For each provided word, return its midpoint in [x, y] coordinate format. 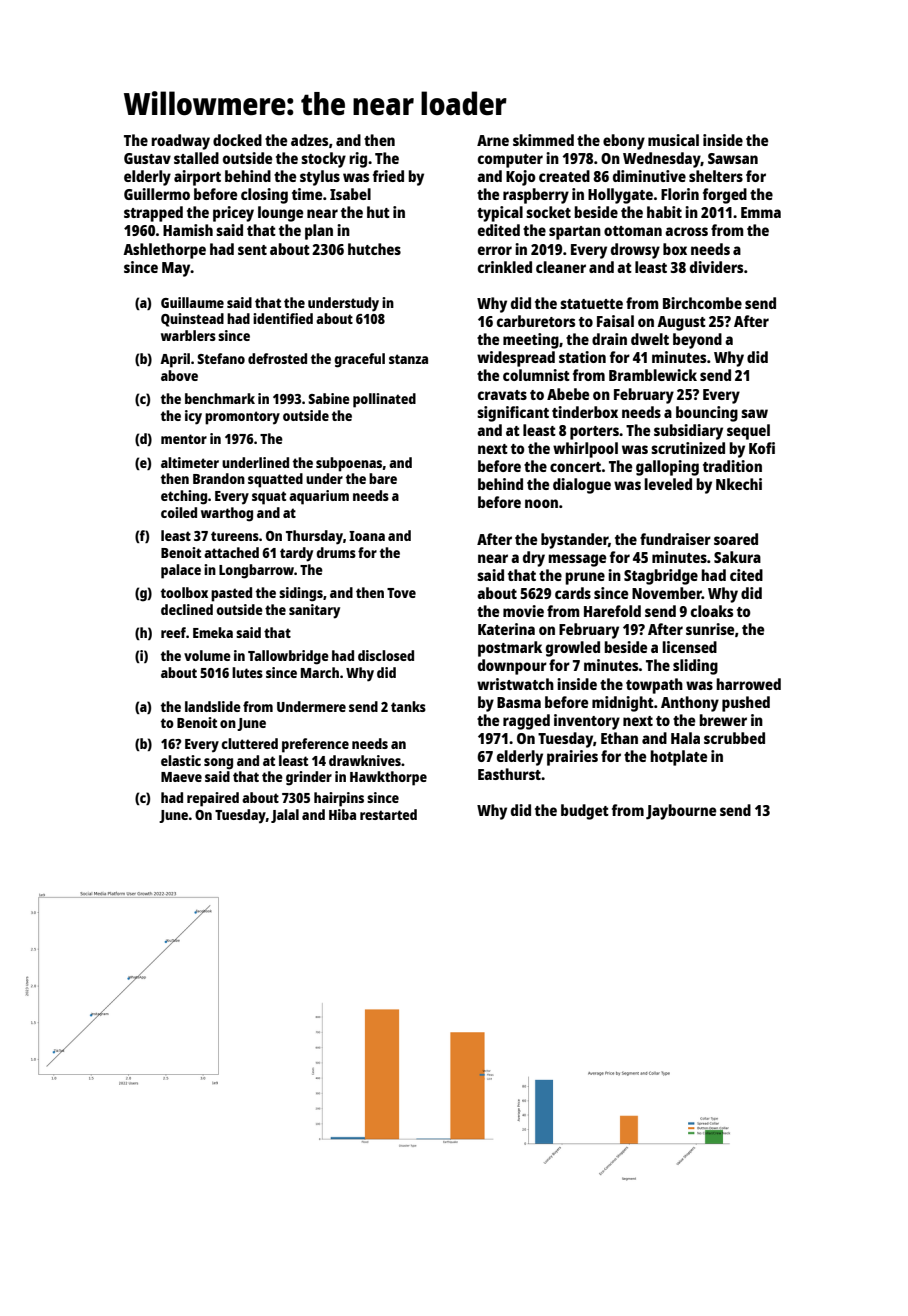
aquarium [319, 497]
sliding [695, 667]
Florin [680, 194]
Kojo [521, 178]
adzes [309, 140]
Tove [401, 593]
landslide [213, 706]
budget [585, 812]
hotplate [678, 758]
